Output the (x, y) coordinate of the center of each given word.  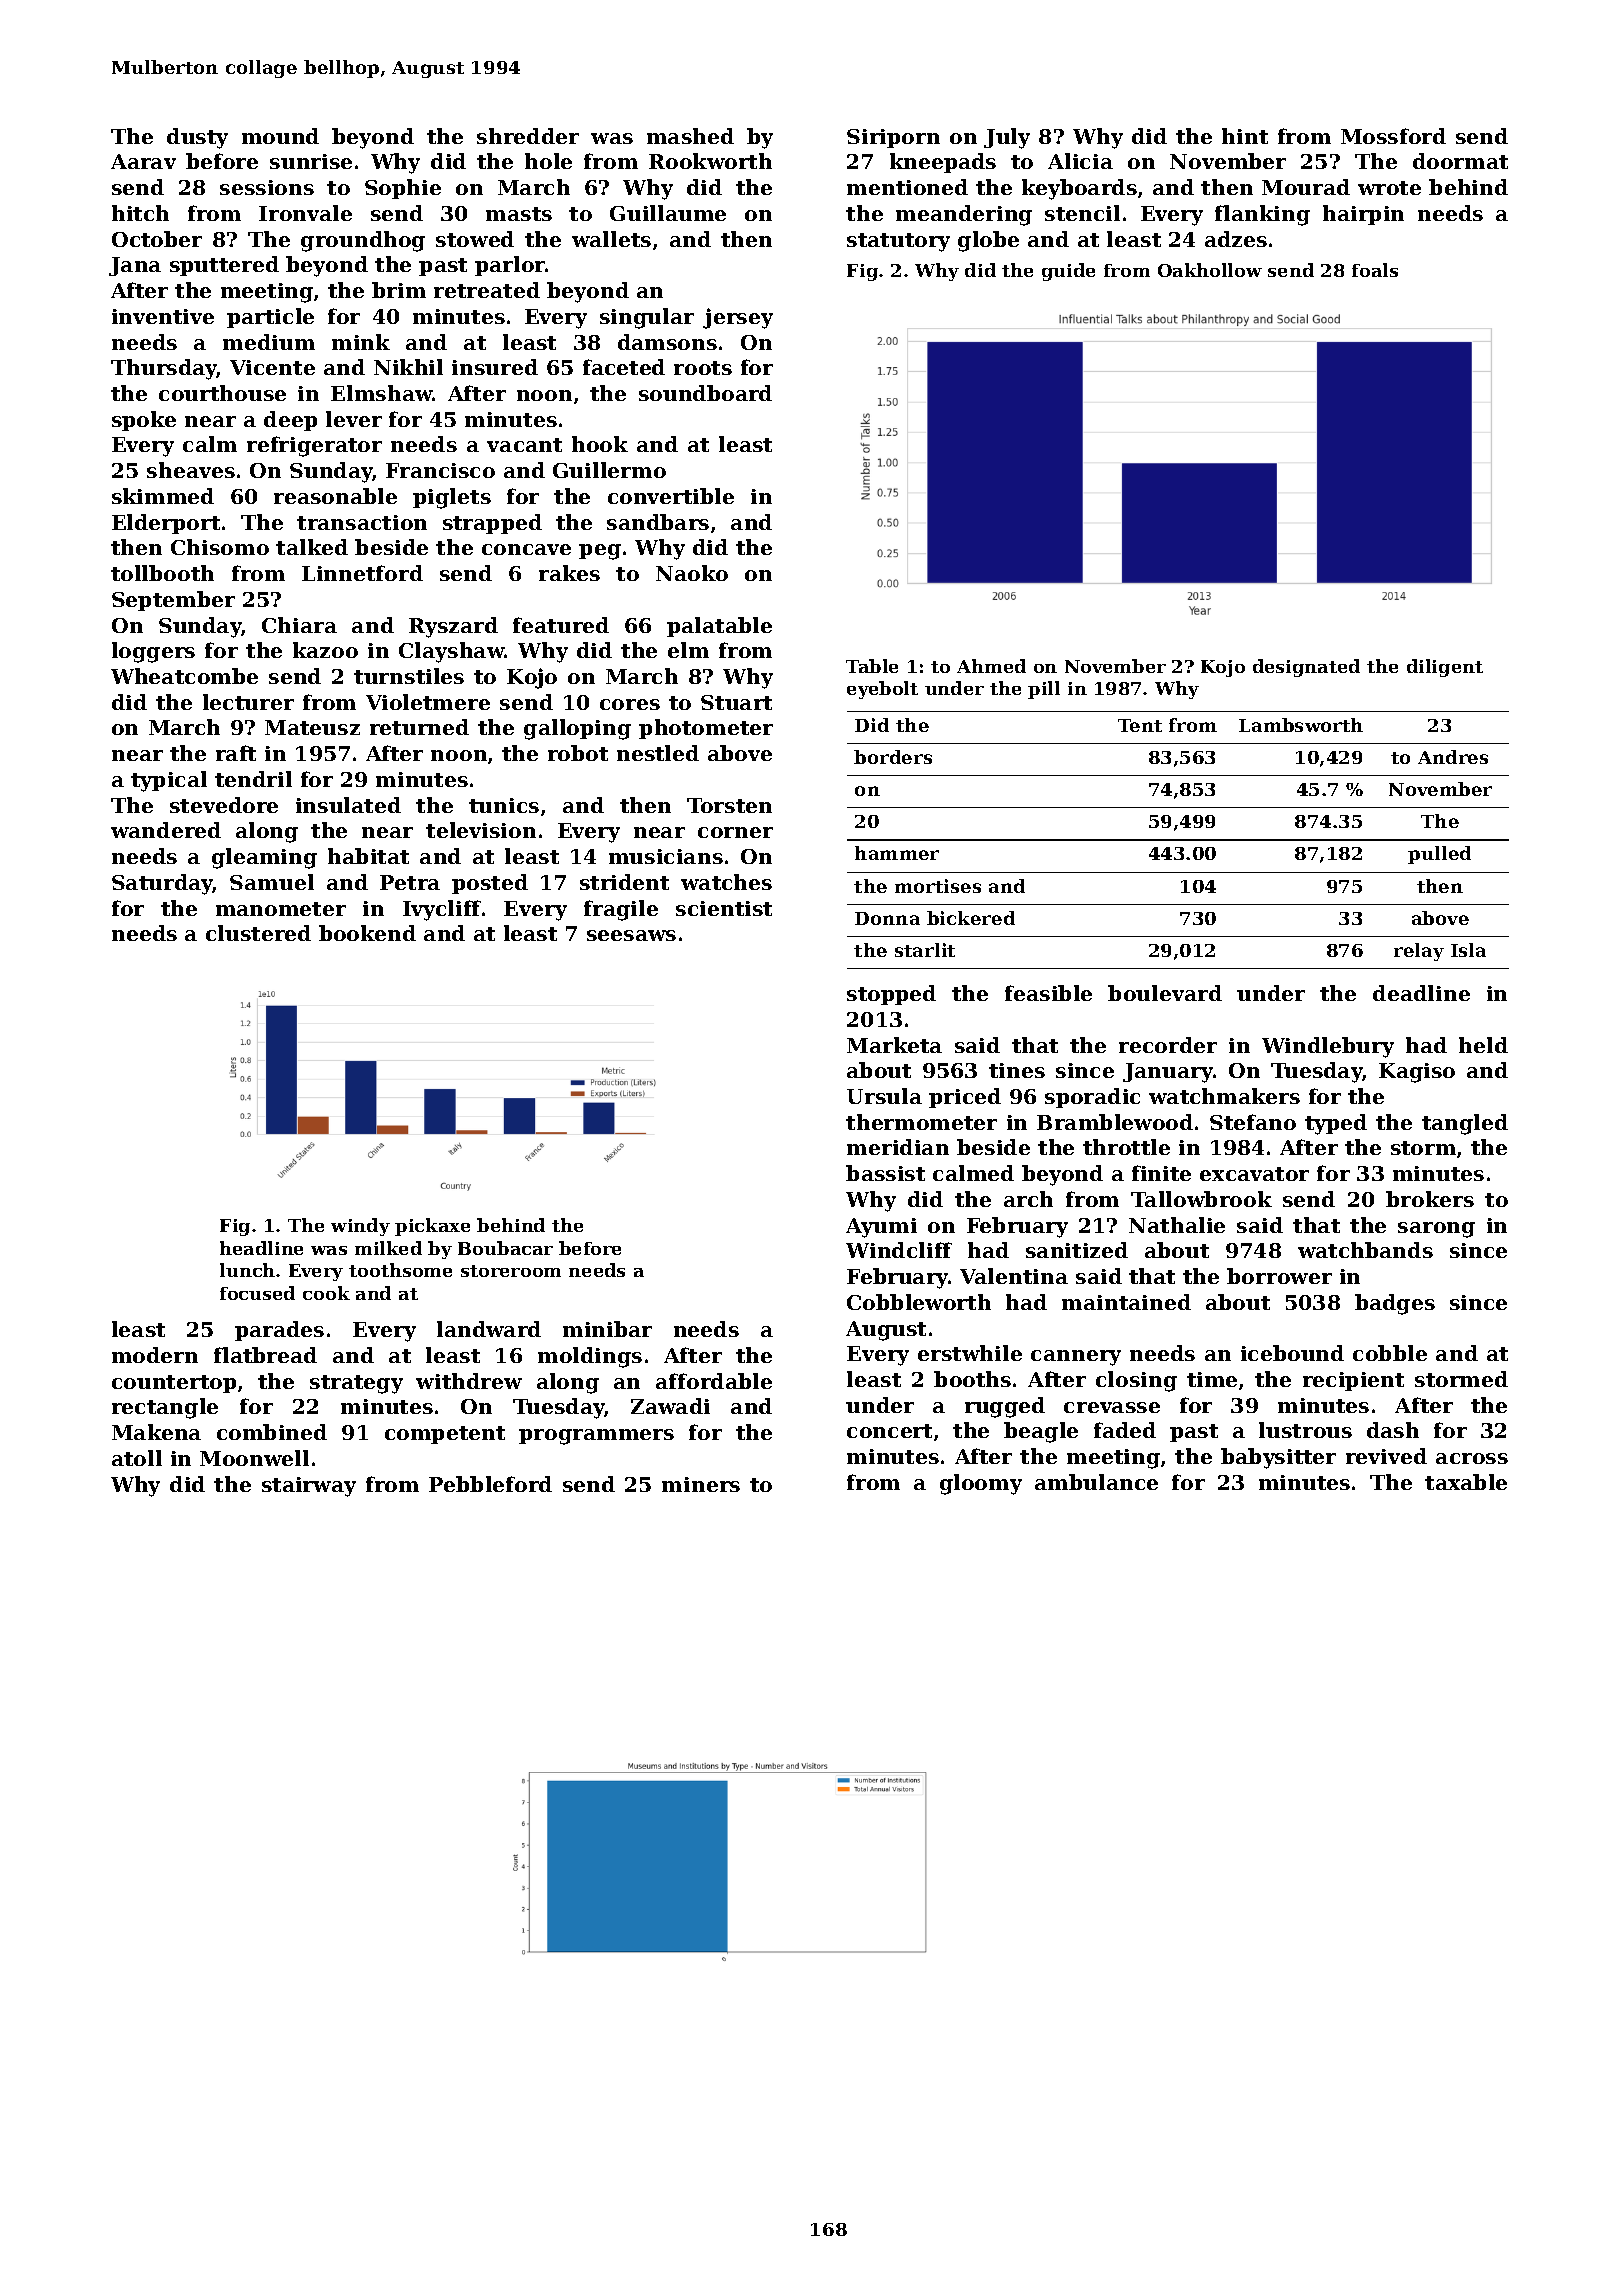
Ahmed (991, 666)
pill (1044, 690)
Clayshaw (452, 652)
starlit (925, 950)
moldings (590, 1357)
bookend (367, 933)
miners (701, 1484)
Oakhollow (1210, 270)
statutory (898, 242)
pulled (1439, 855)
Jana (135, 266)
